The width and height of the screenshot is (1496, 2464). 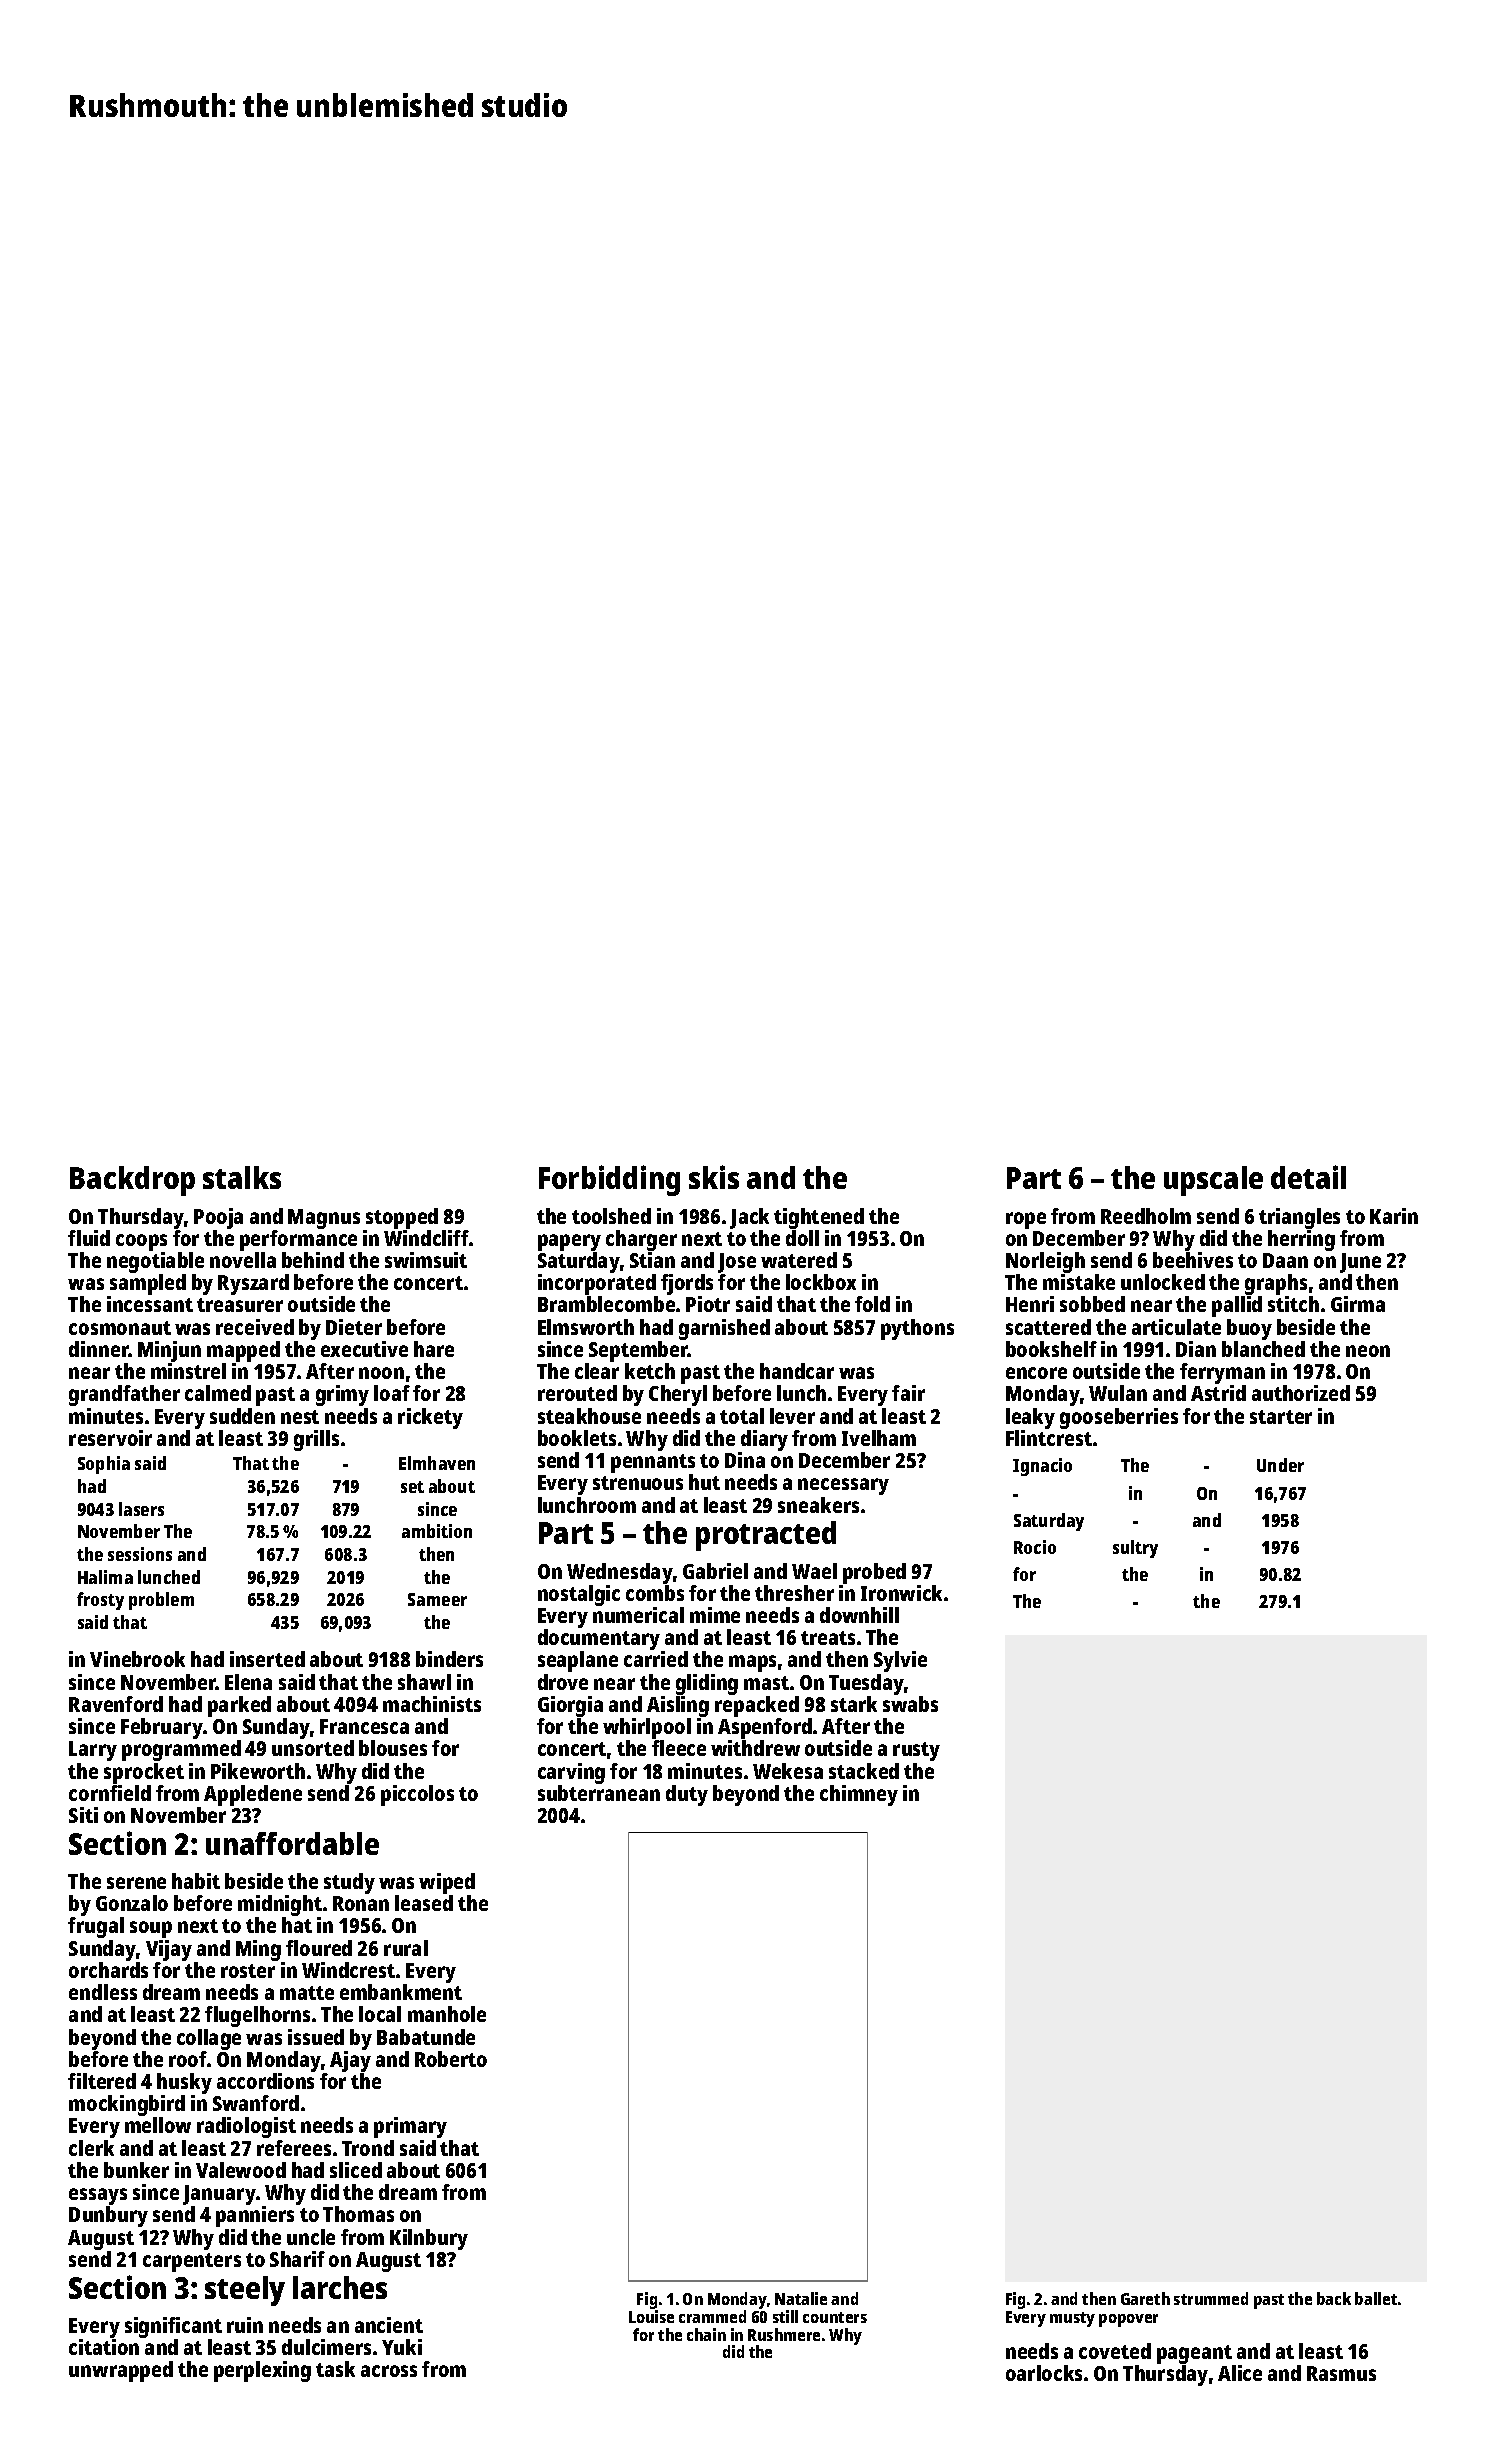 What do you see at coordinates (389, 2371) in the screenshot?
I see `across` at bounding box center [389, 2371].
